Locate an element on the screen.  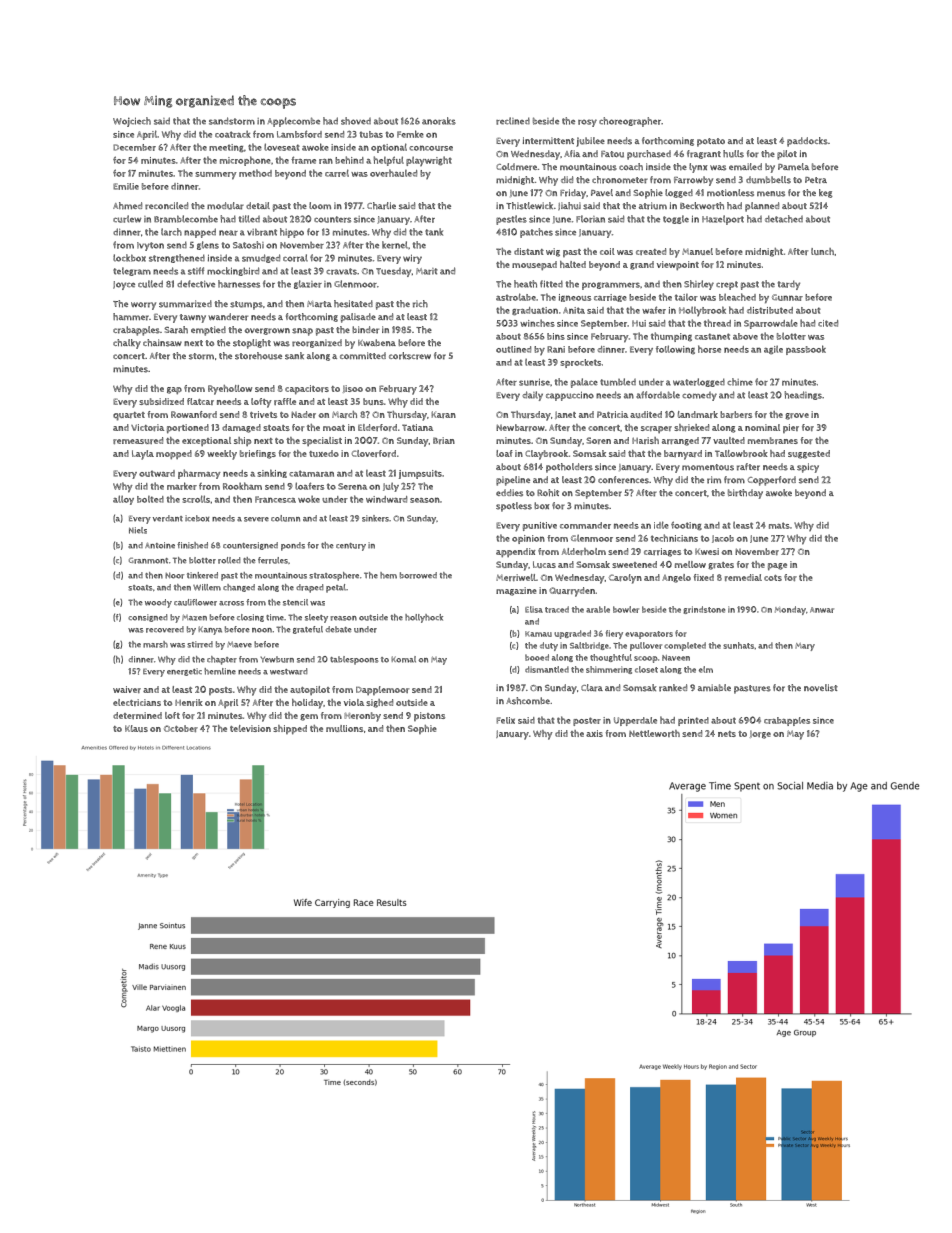
Pavel is located at coordinates (602, 192).
